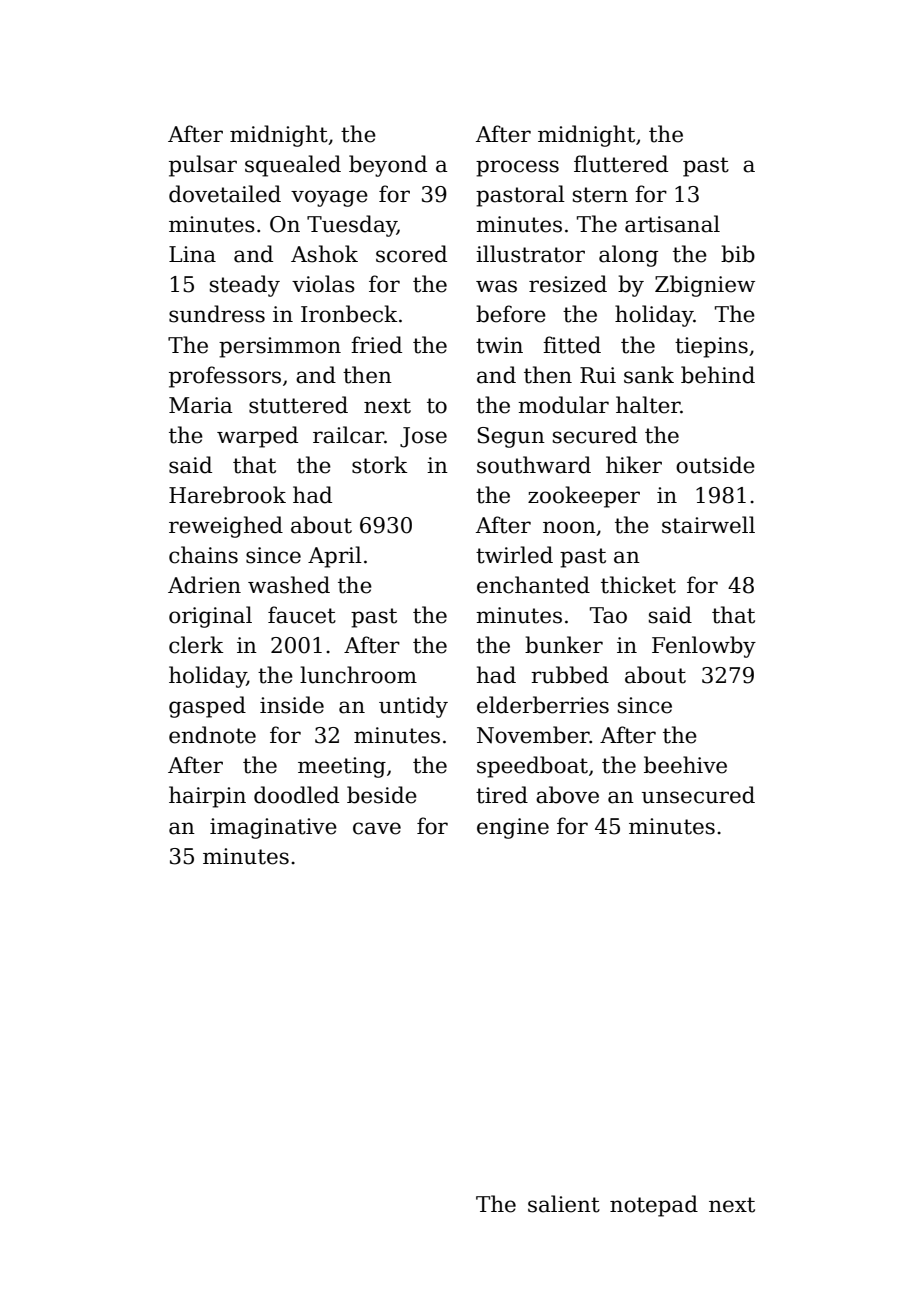  What do you see at coordinates (499, 345) in the screenshot?
I see `twin` at bounding box center [499, 345].
